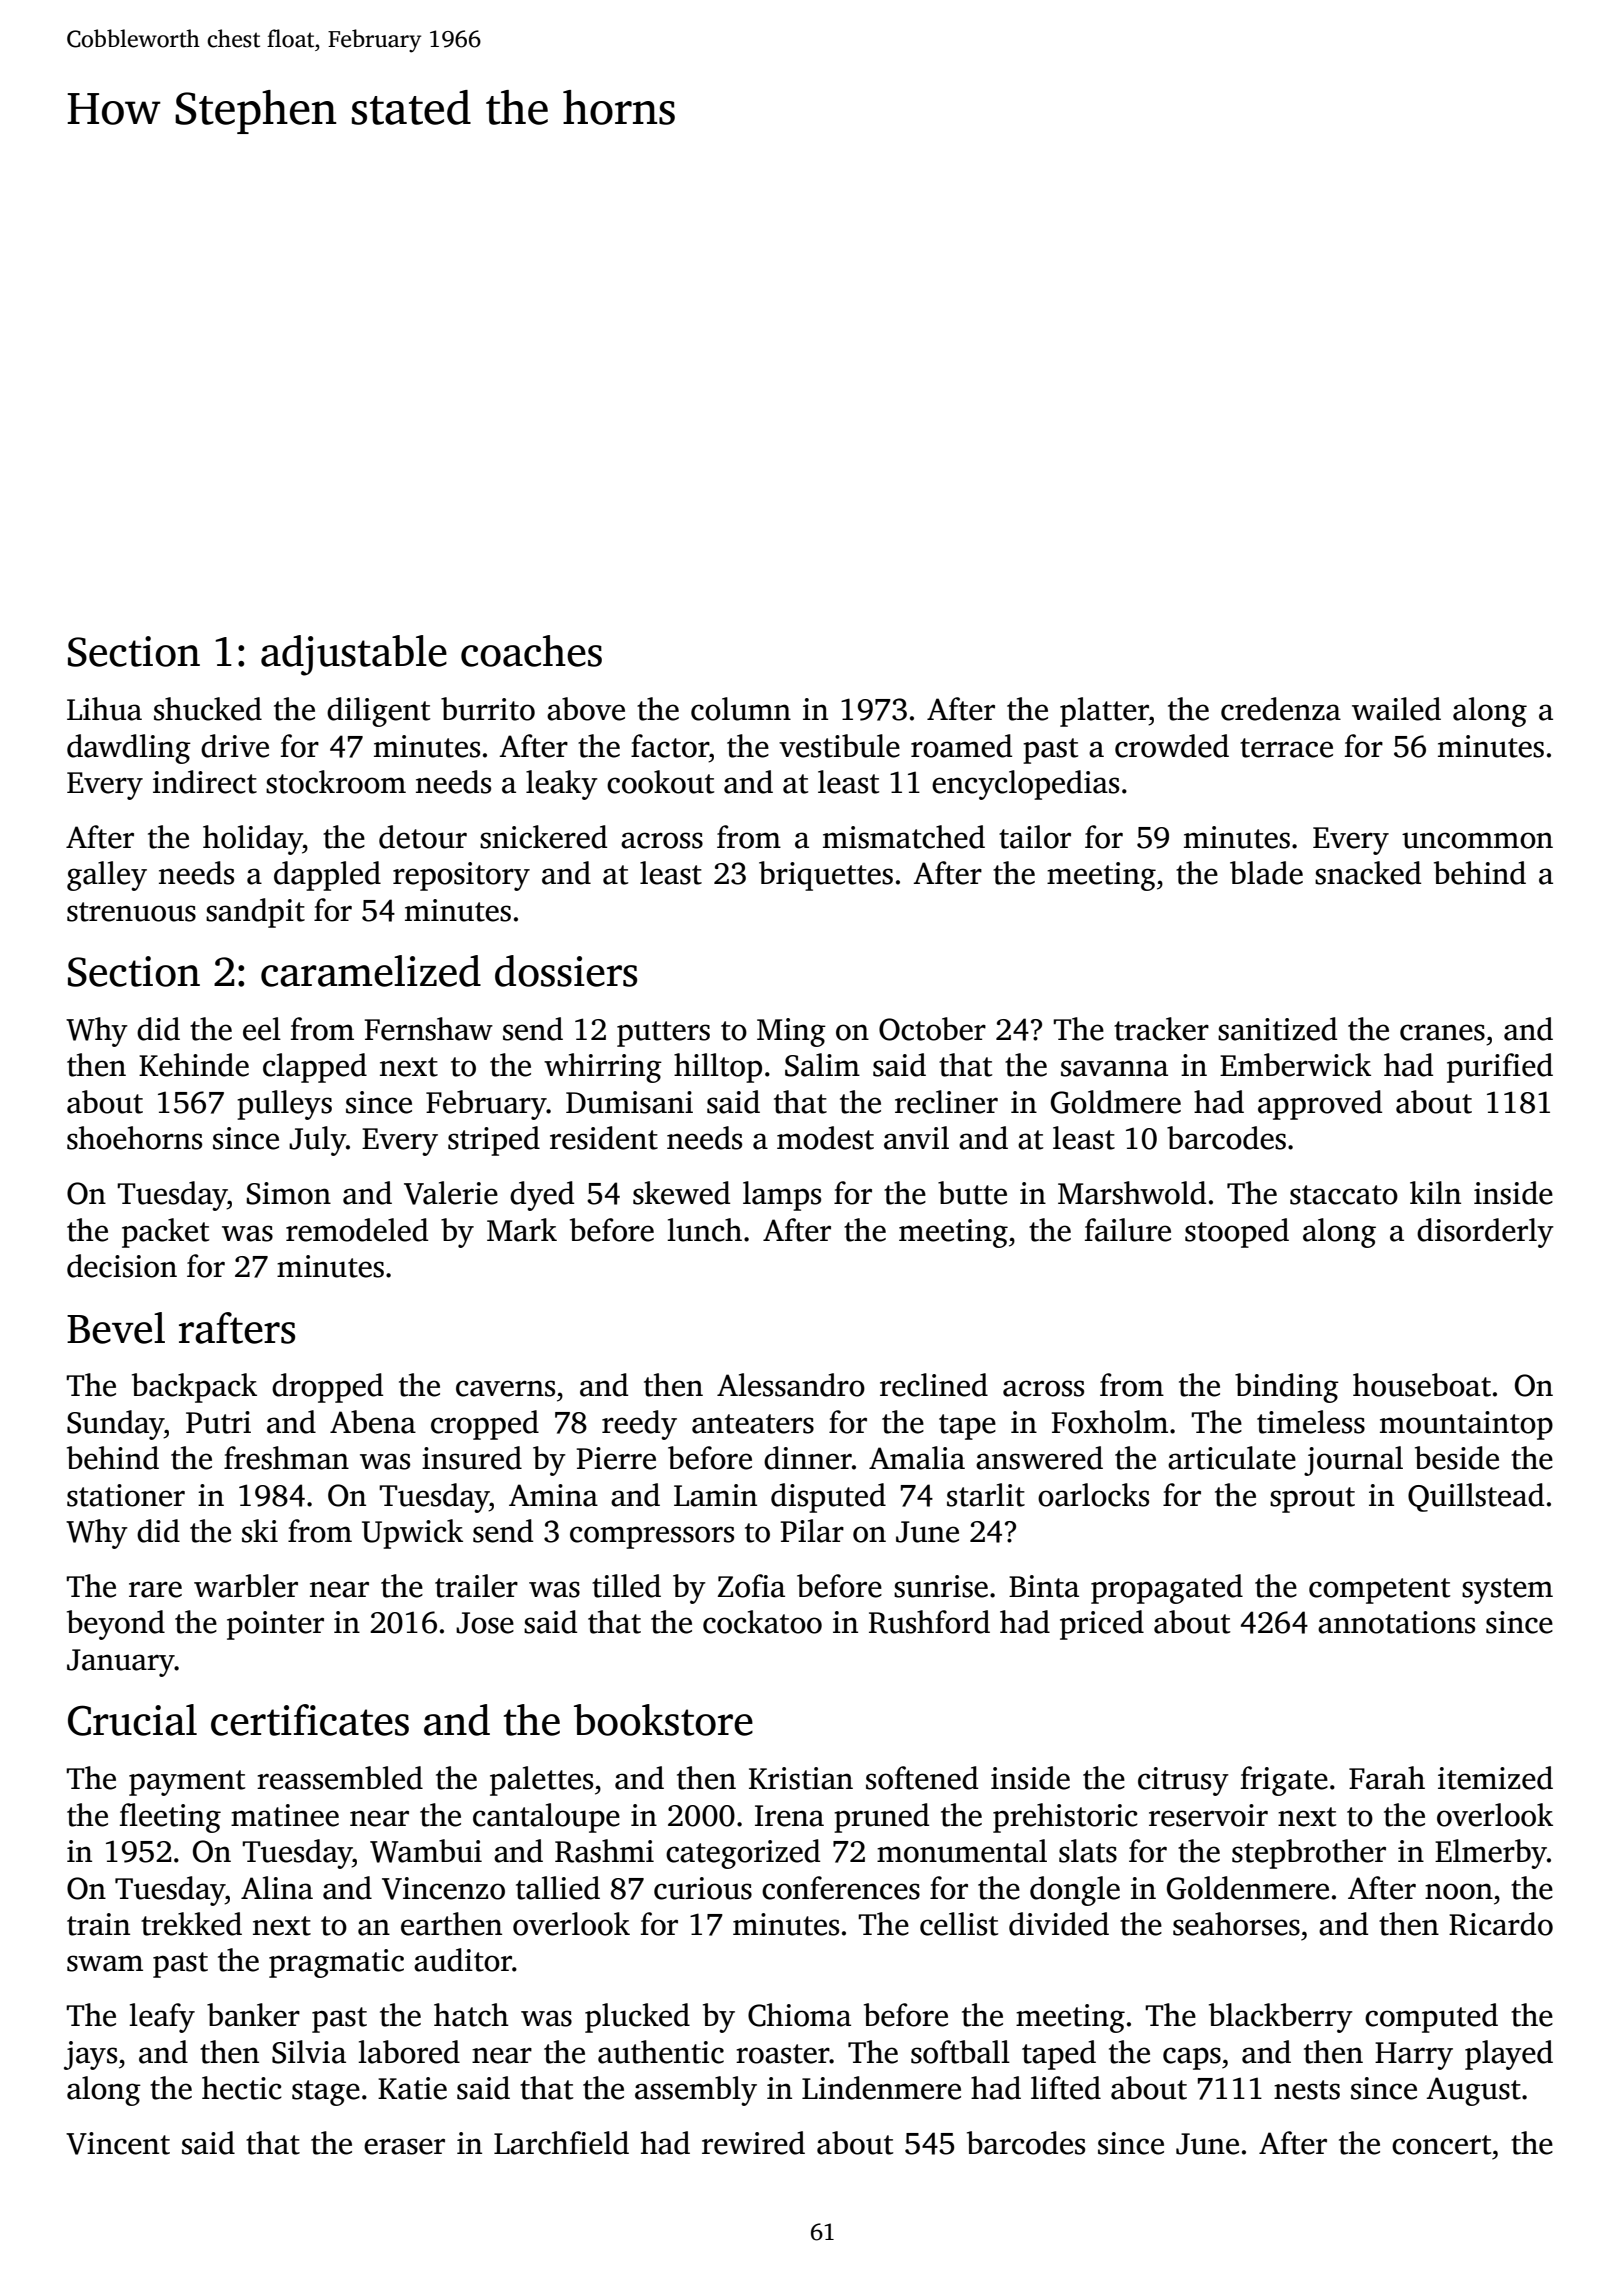 This image has height=2292, width=1620. What do you see at coordinates (1232, 1458) in the image?
I see `articulate` at bounding box center [1232, 1458].
